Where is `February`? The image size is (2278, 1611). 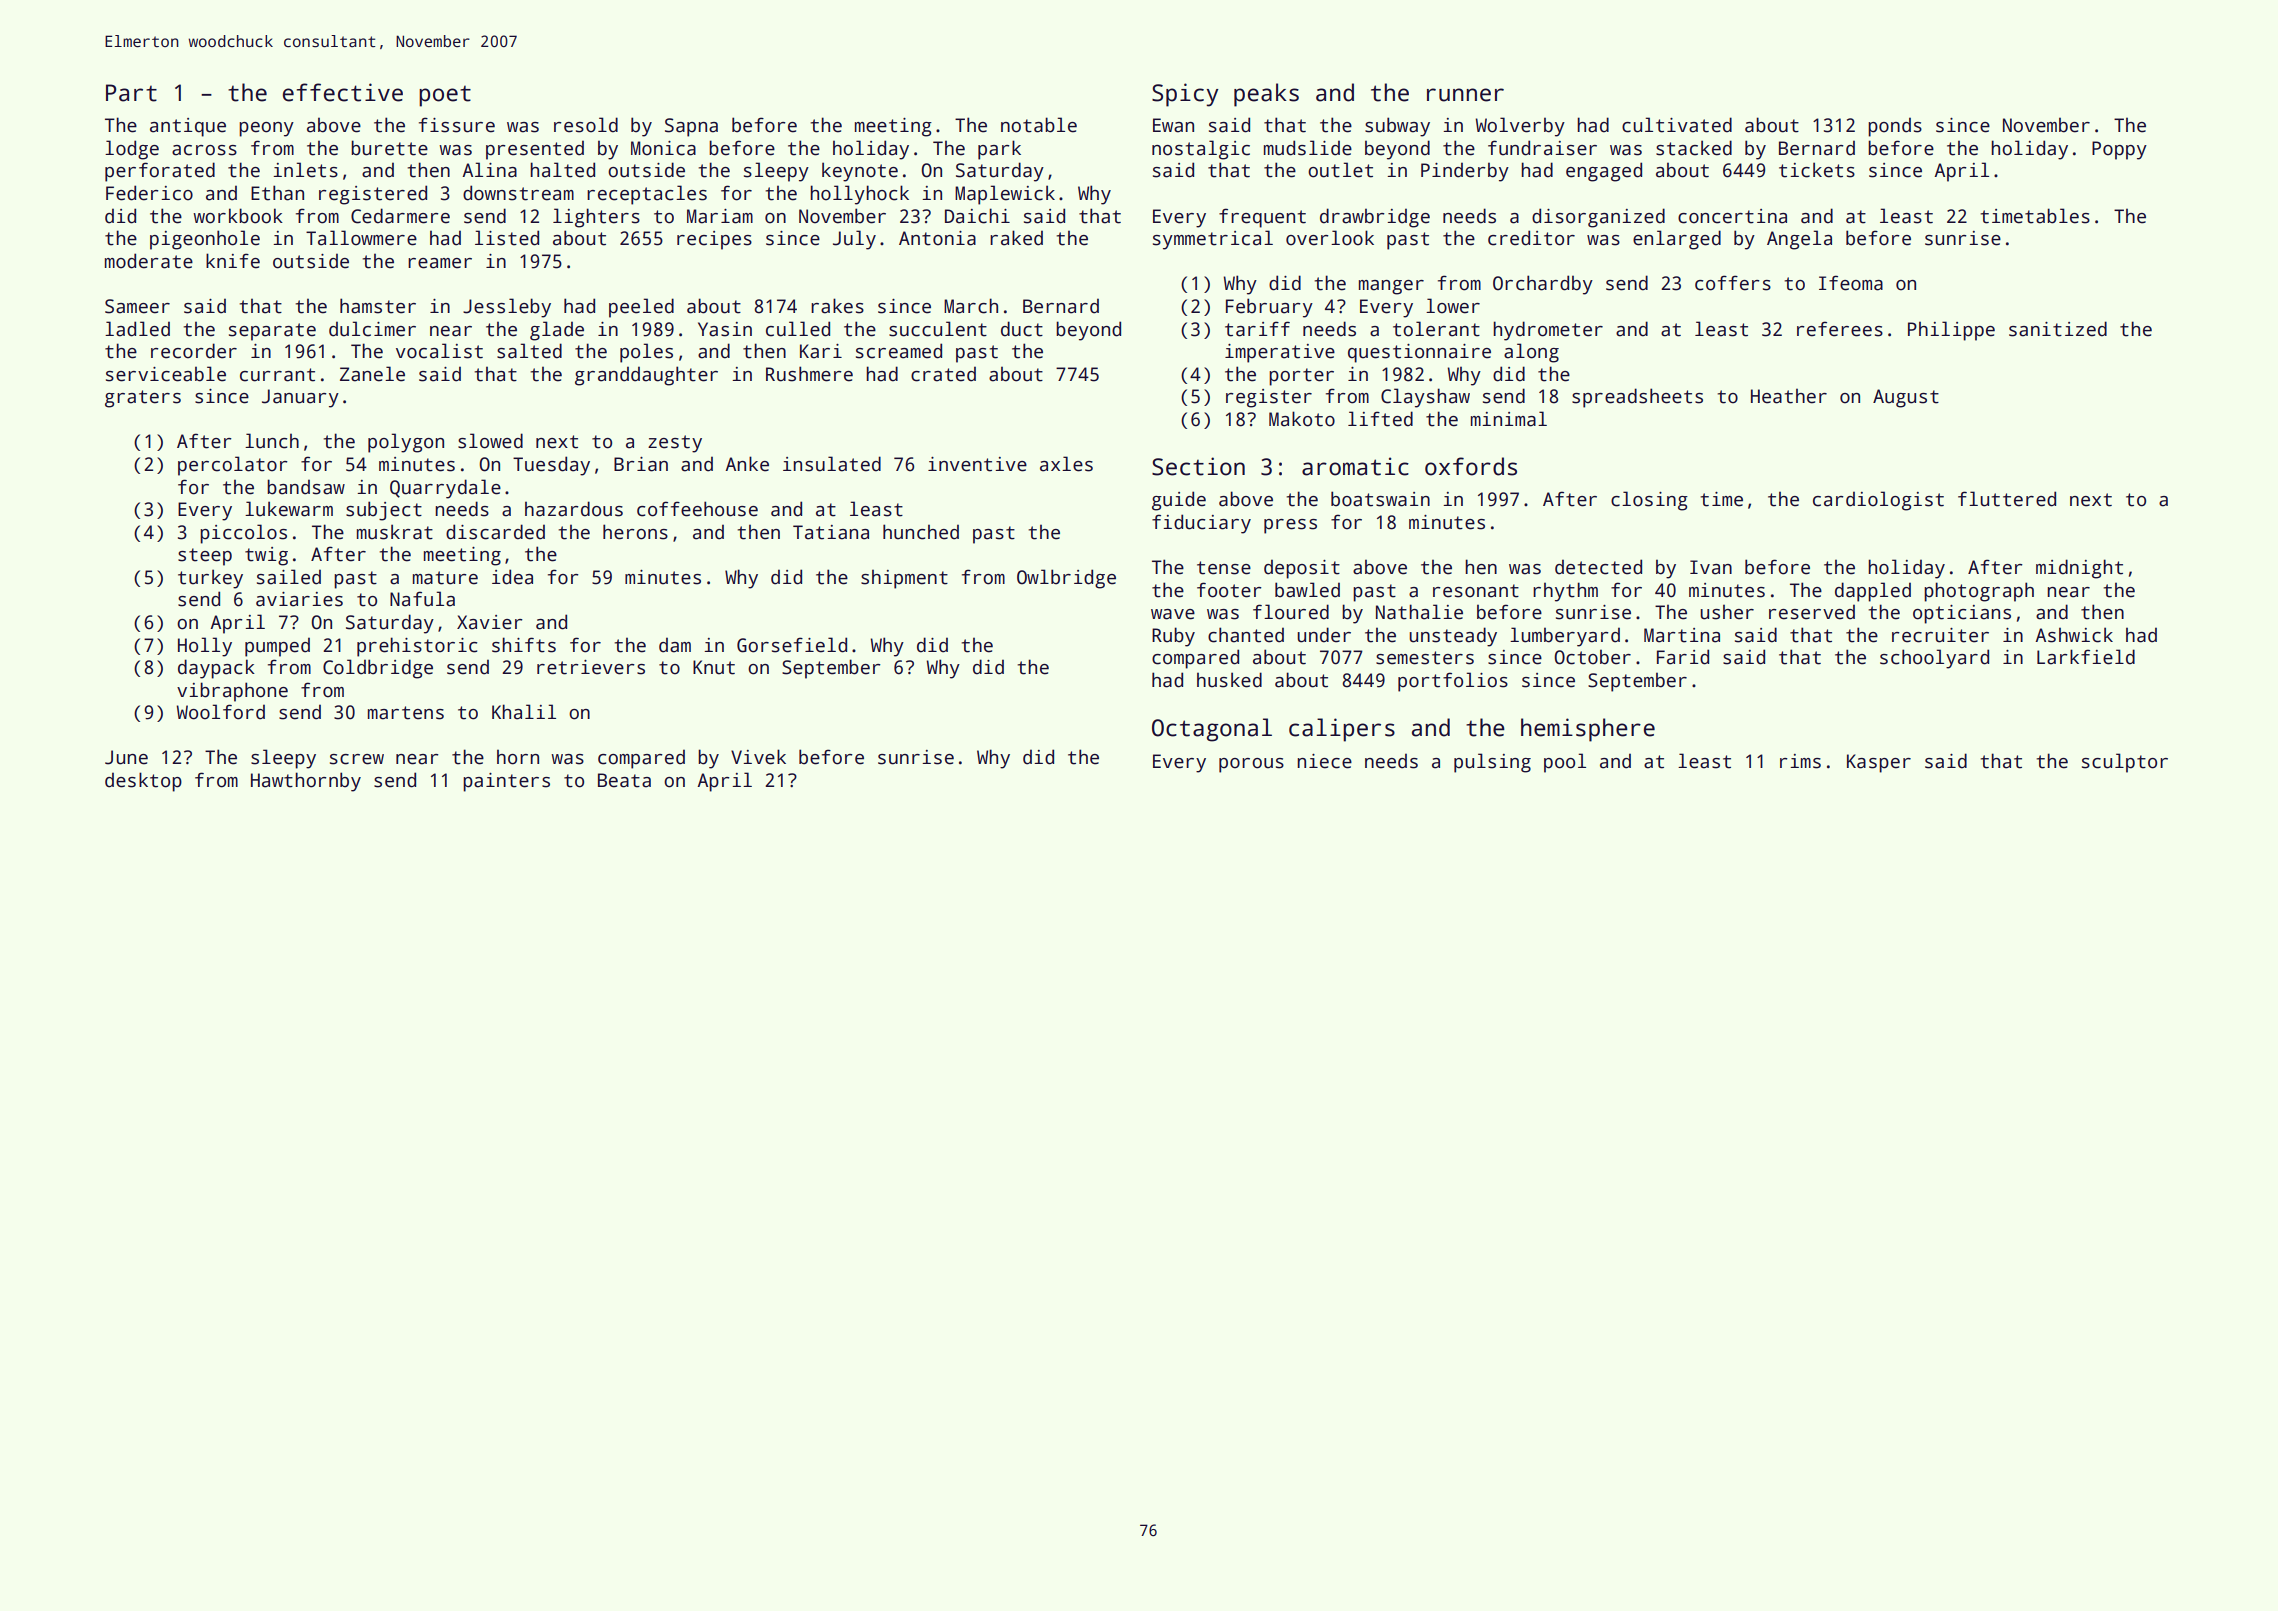
February is located at coordinates (1269, 308).
